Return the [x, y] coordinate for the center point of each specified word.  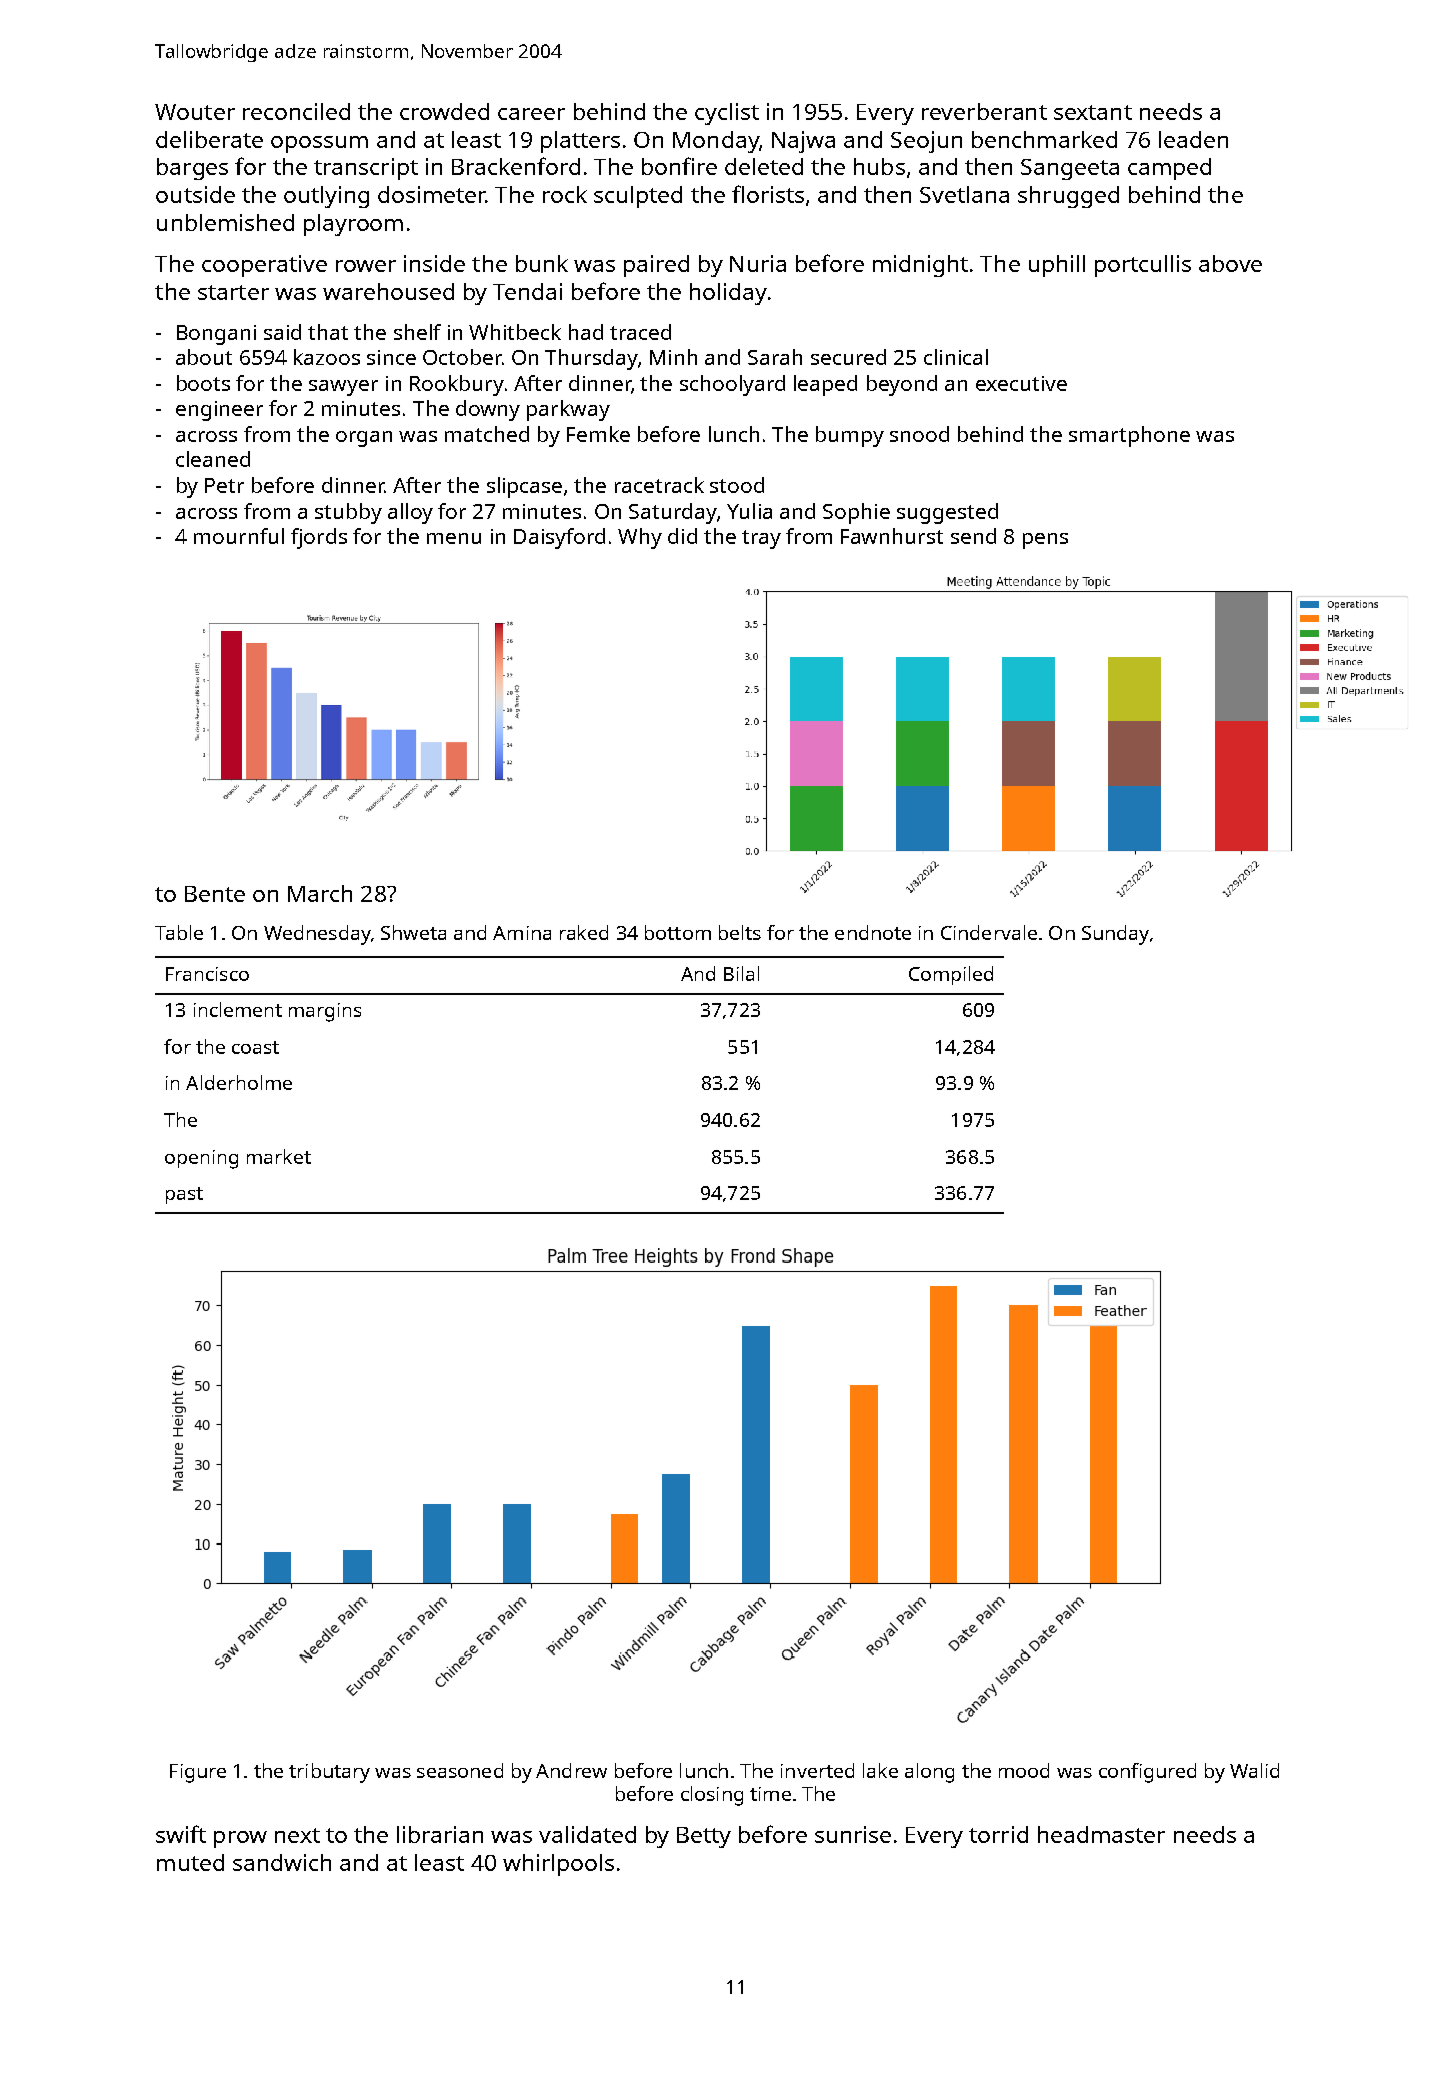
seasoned [460, 1770]
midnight [920, 266]
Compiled [951, 975]
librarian [440, 1834]
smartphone [1129, 436]
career [531, 114]
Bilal [741, 973]
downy [488, 410]
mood [1024, 1770]
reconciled [296, 111]
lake [880, 1770]
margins [325, 1012]
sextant [1093, 112]
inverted [817, 1770]
